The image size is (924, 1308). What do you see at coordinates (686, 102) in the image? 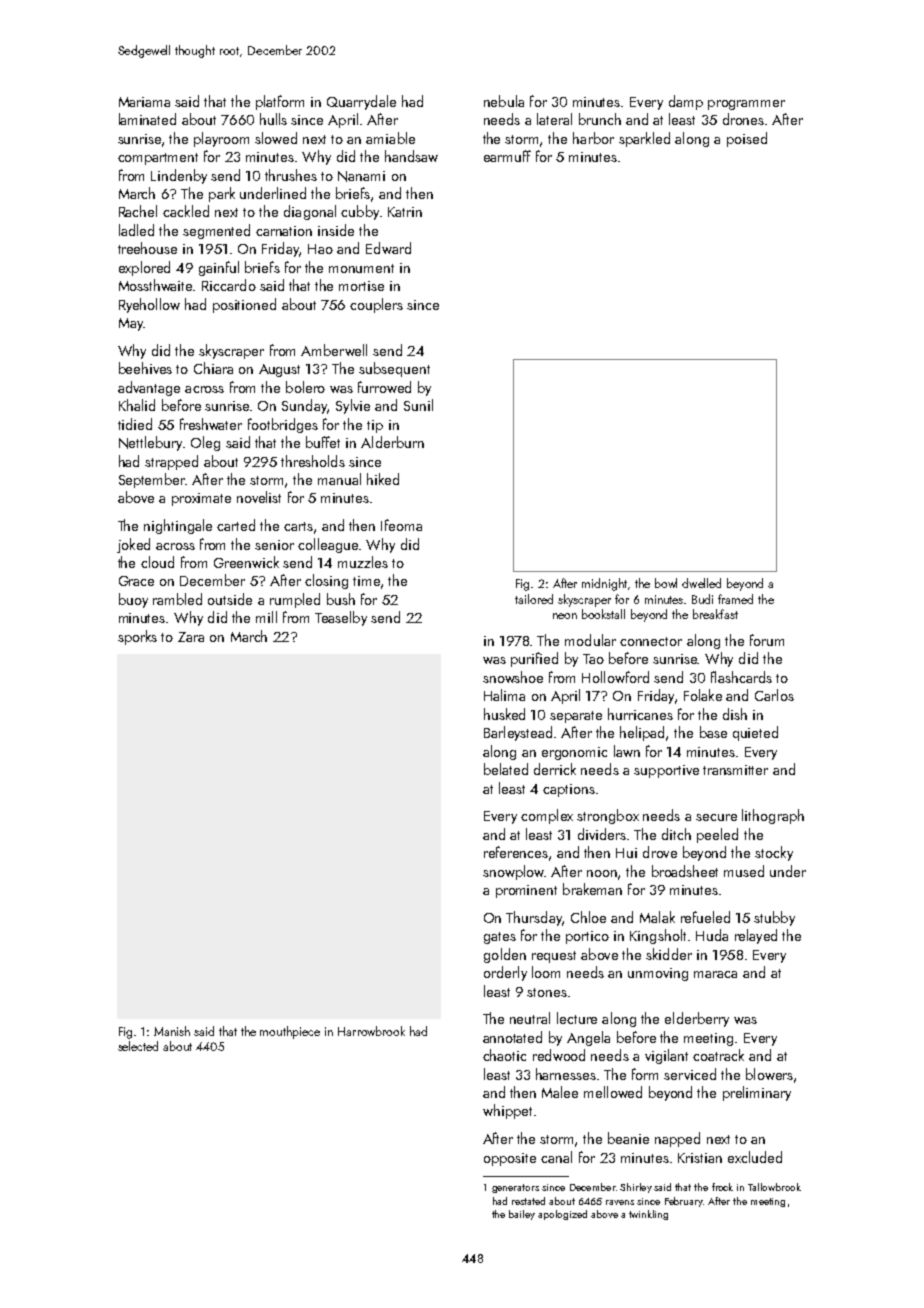
I see `damp` at bounding box center [686, 102].
